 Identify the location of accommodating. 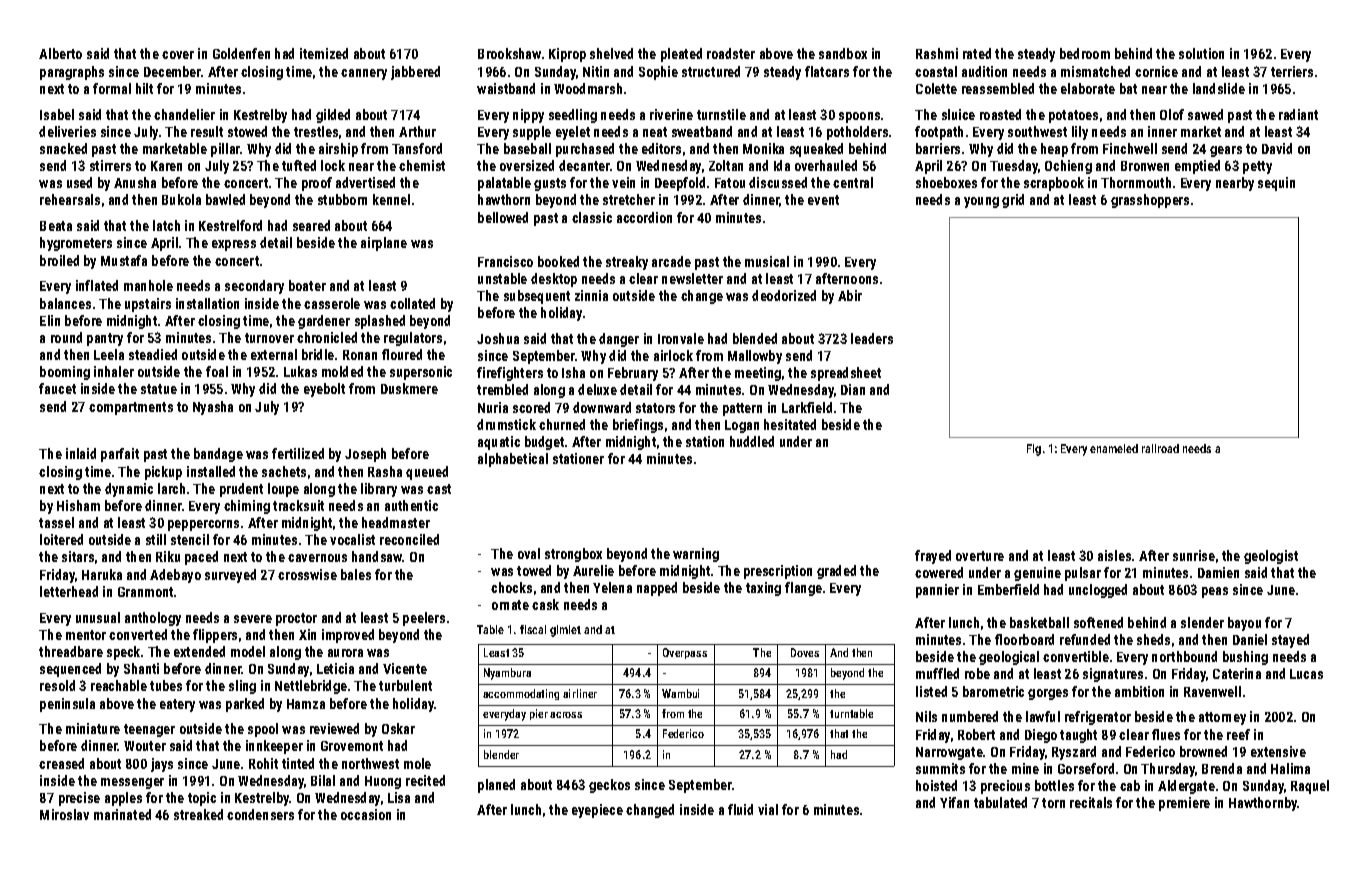
(521, 694).
